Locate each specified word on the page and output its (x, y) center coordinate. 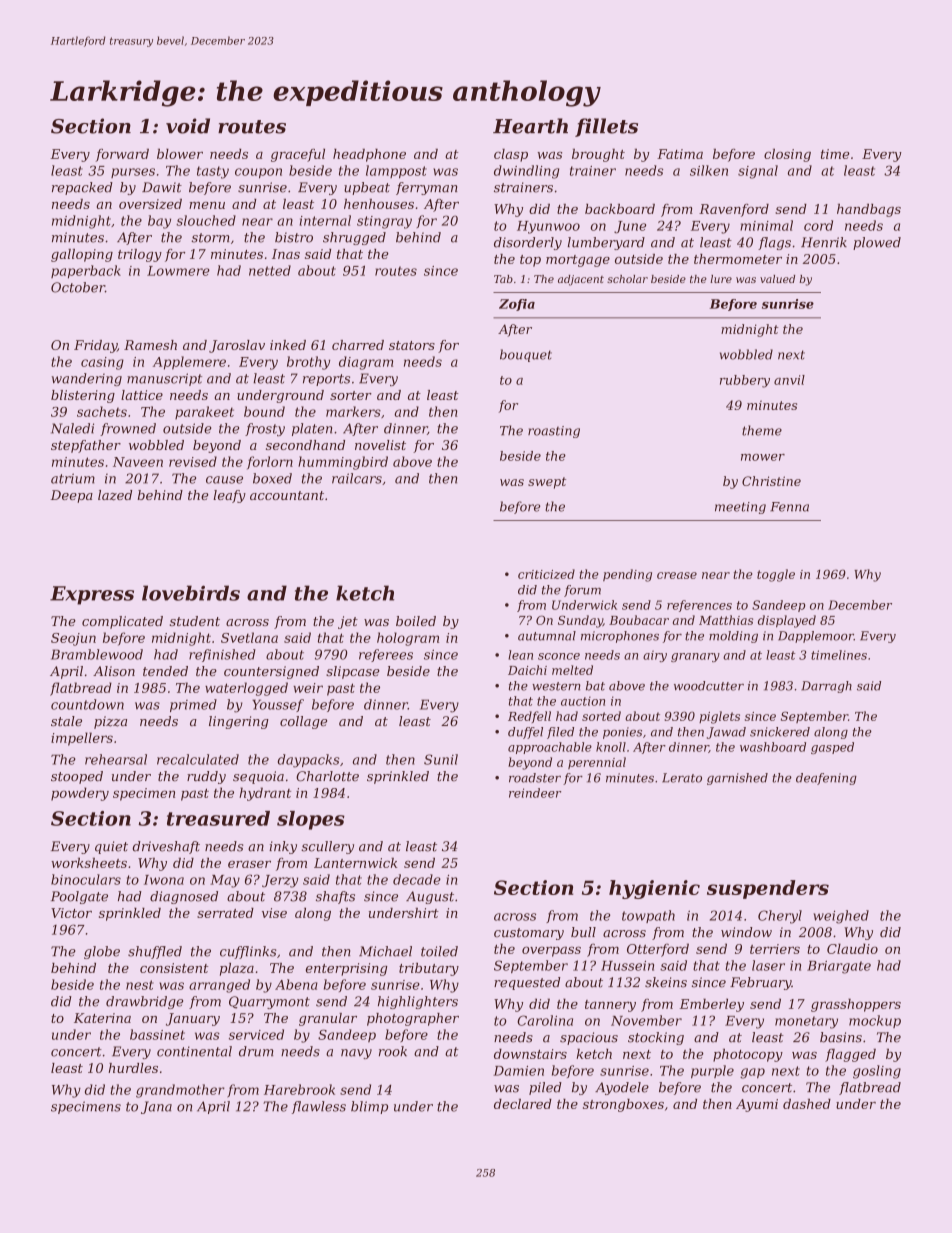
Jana (156, 1107)
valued (777, 279)
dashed (807, 1104)
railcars (357, 478)
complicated (122, 622)
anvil (789, 380)
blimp (369, 1107)
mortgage (578, 261)
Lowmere (178, 271)
